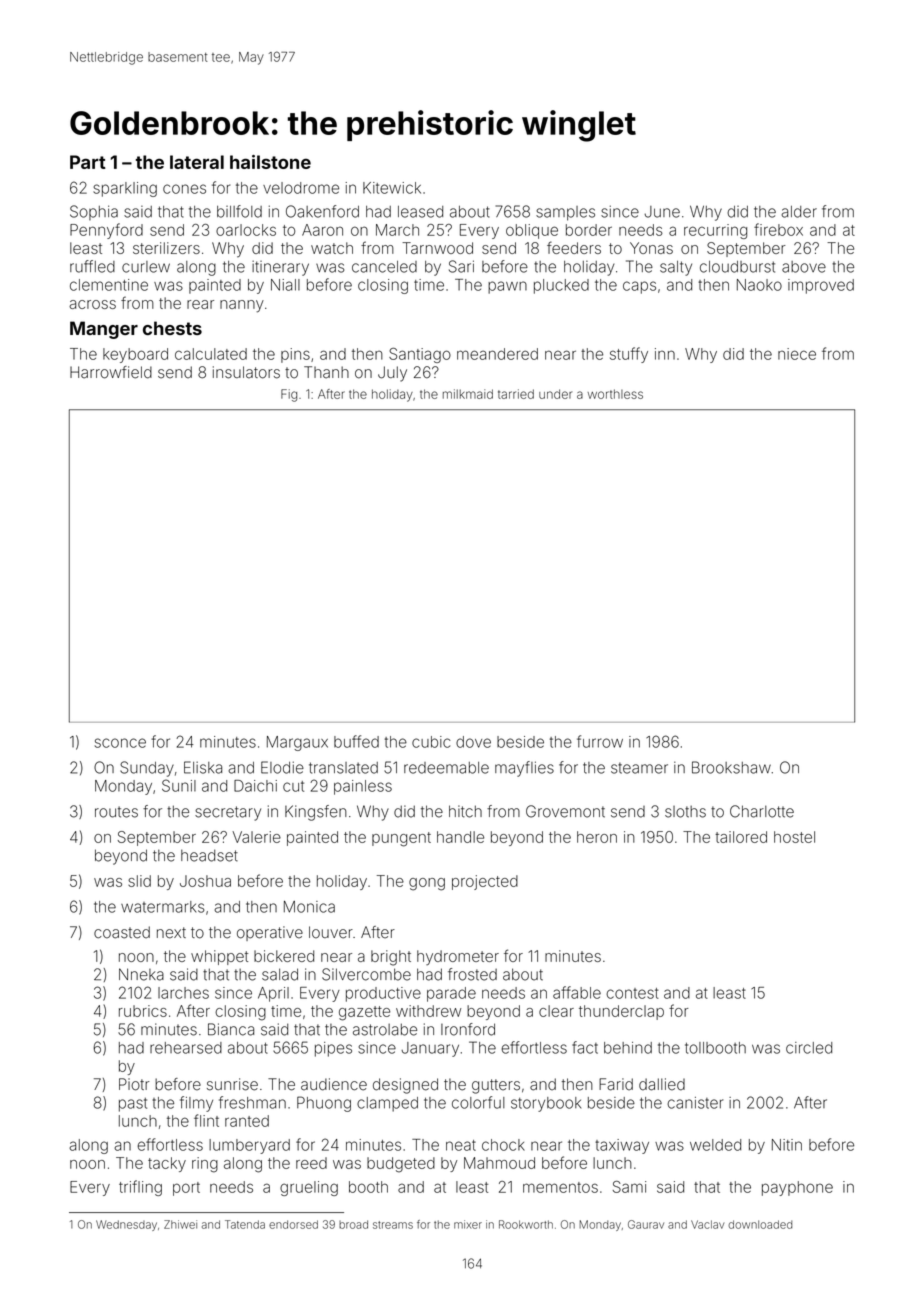 This image has width=924, height=1308. I want to click on Brookshaw, so click(731, 767).
